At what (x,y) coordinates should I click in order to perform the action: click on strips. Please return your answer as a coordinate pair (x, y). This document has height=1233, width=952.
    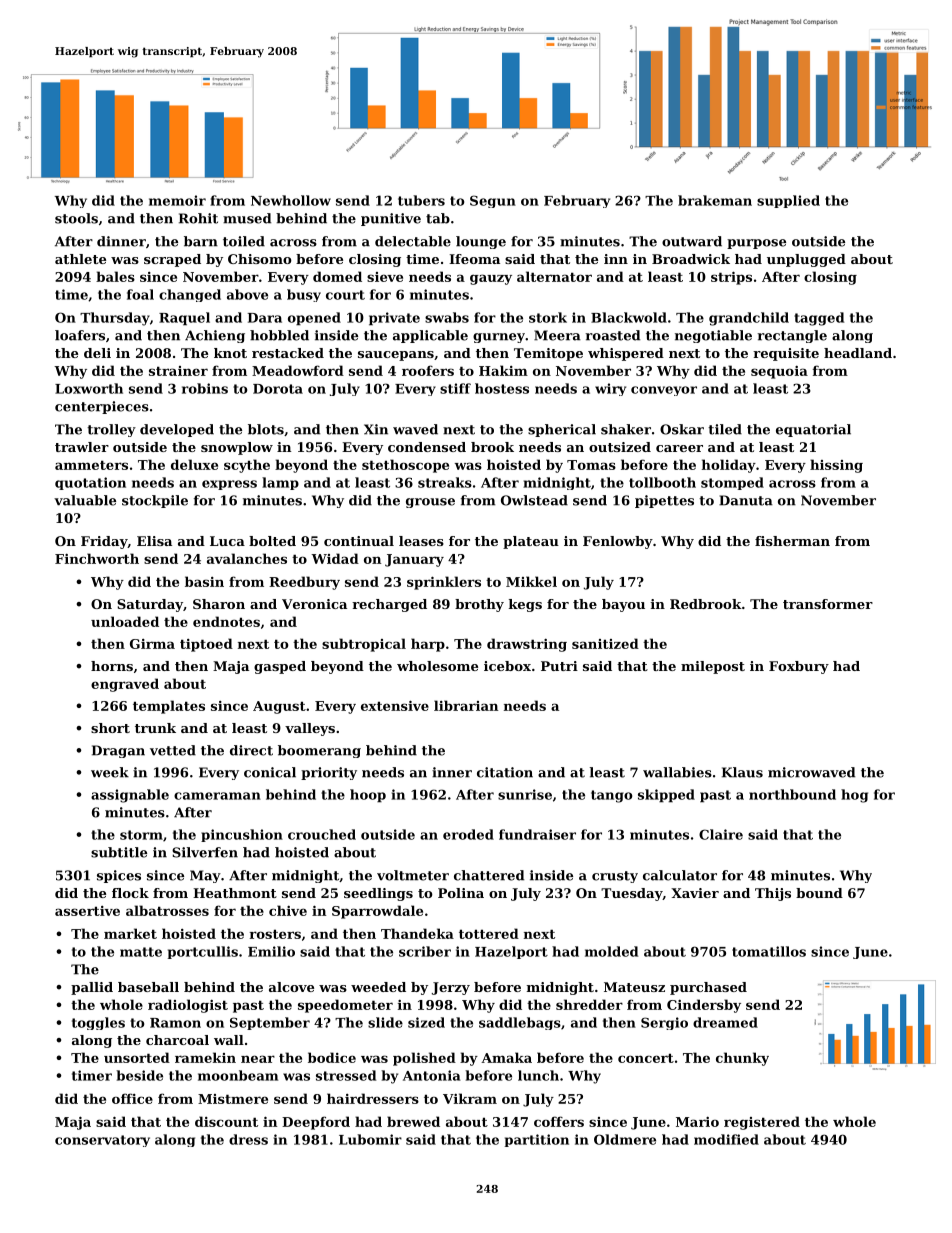
    Looking at the image, I should click on (731, 278).
